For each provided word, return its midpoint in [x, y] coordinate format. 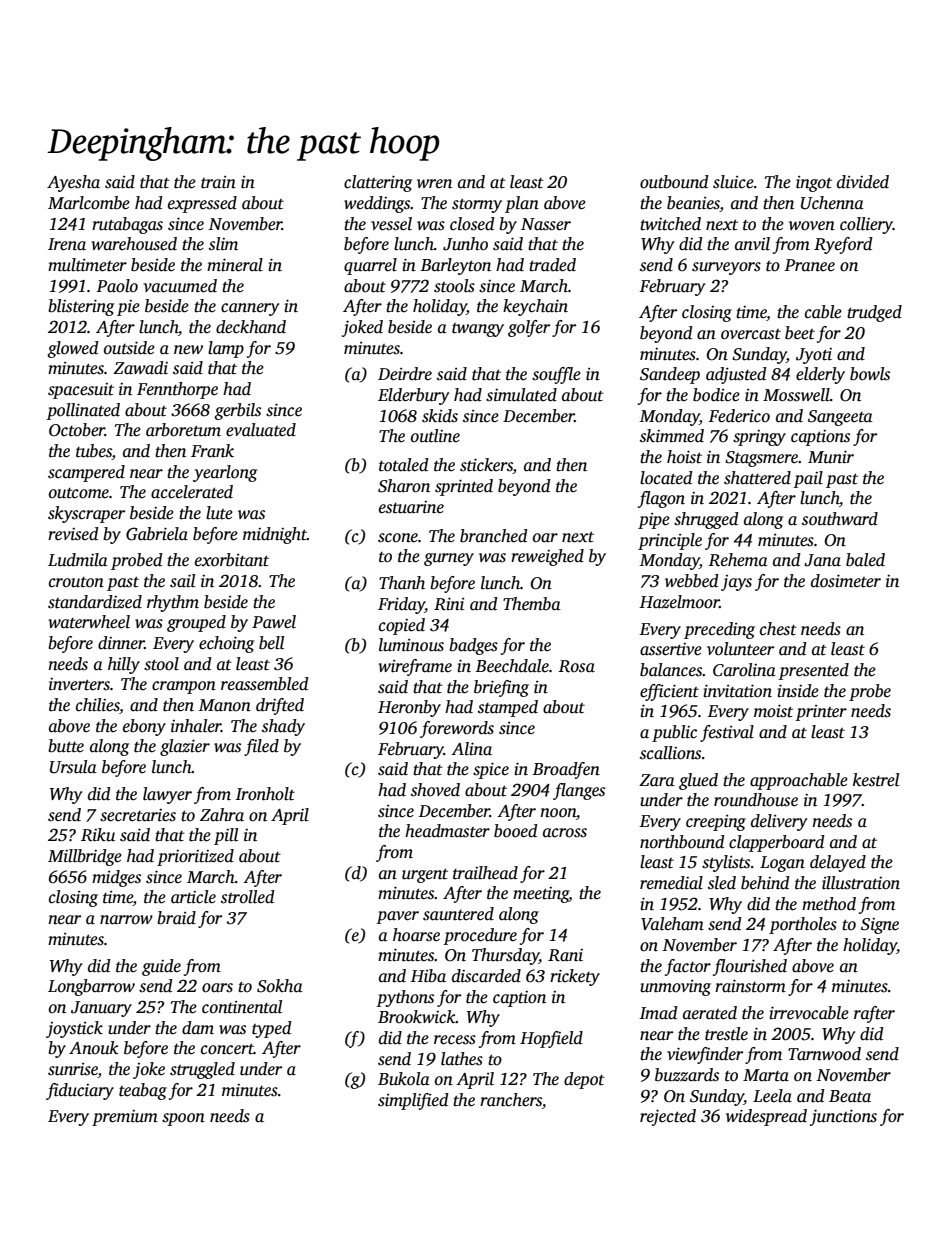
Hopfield [551, 1039]
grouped [196, 623]
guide [161, 967]
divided [863, 182]
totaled [404, 465]
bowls [870, 374]
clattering [378, 183]
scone [398, 538]
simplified [413, 1101]
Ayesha [73, 183]
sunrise [73, 1070]
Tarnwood [824, 1054]
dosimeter [846, 581]
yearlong [225, 473]
